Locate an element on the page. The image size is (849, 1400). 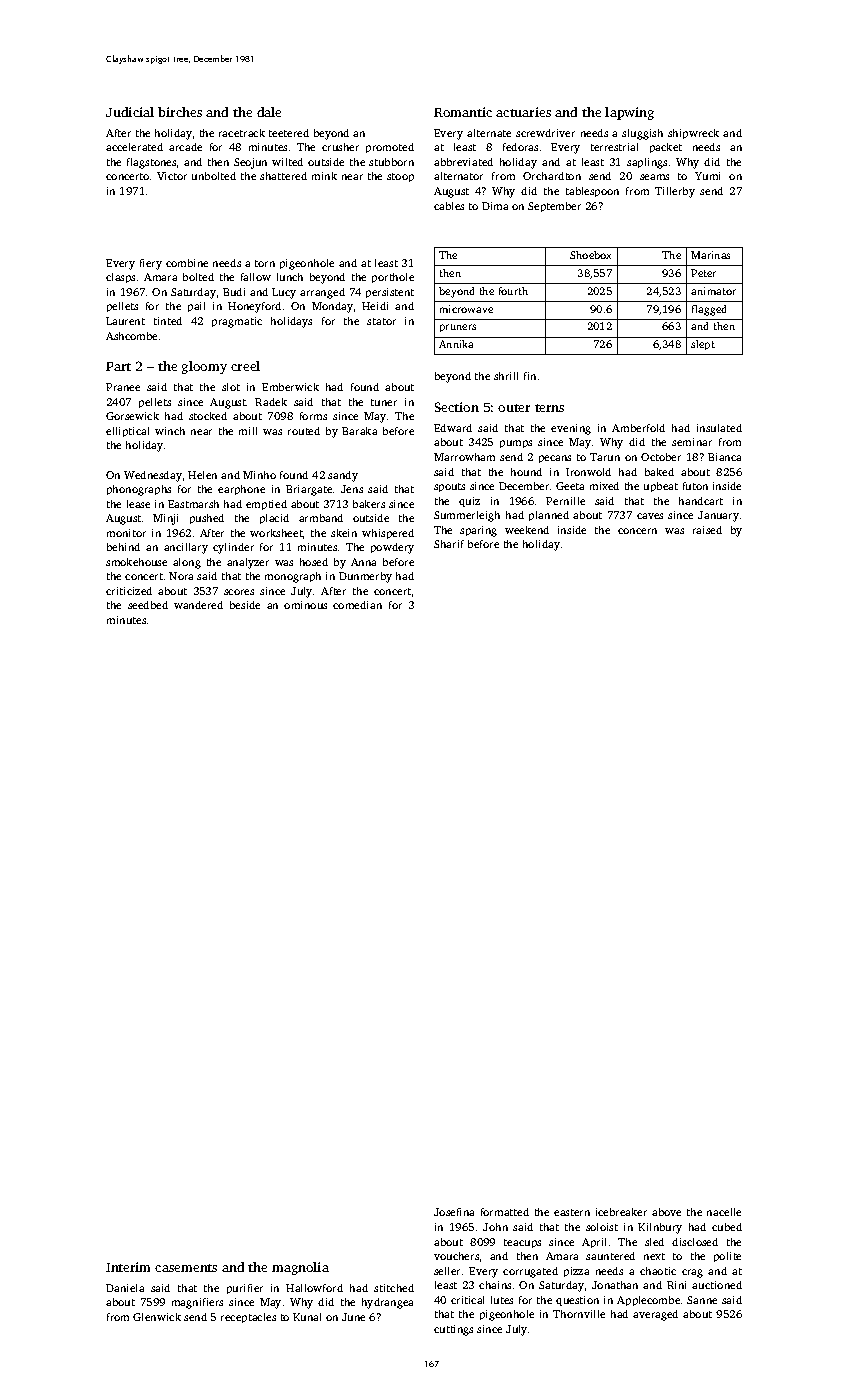
Amberfold is located at coordinates (638, 428).
